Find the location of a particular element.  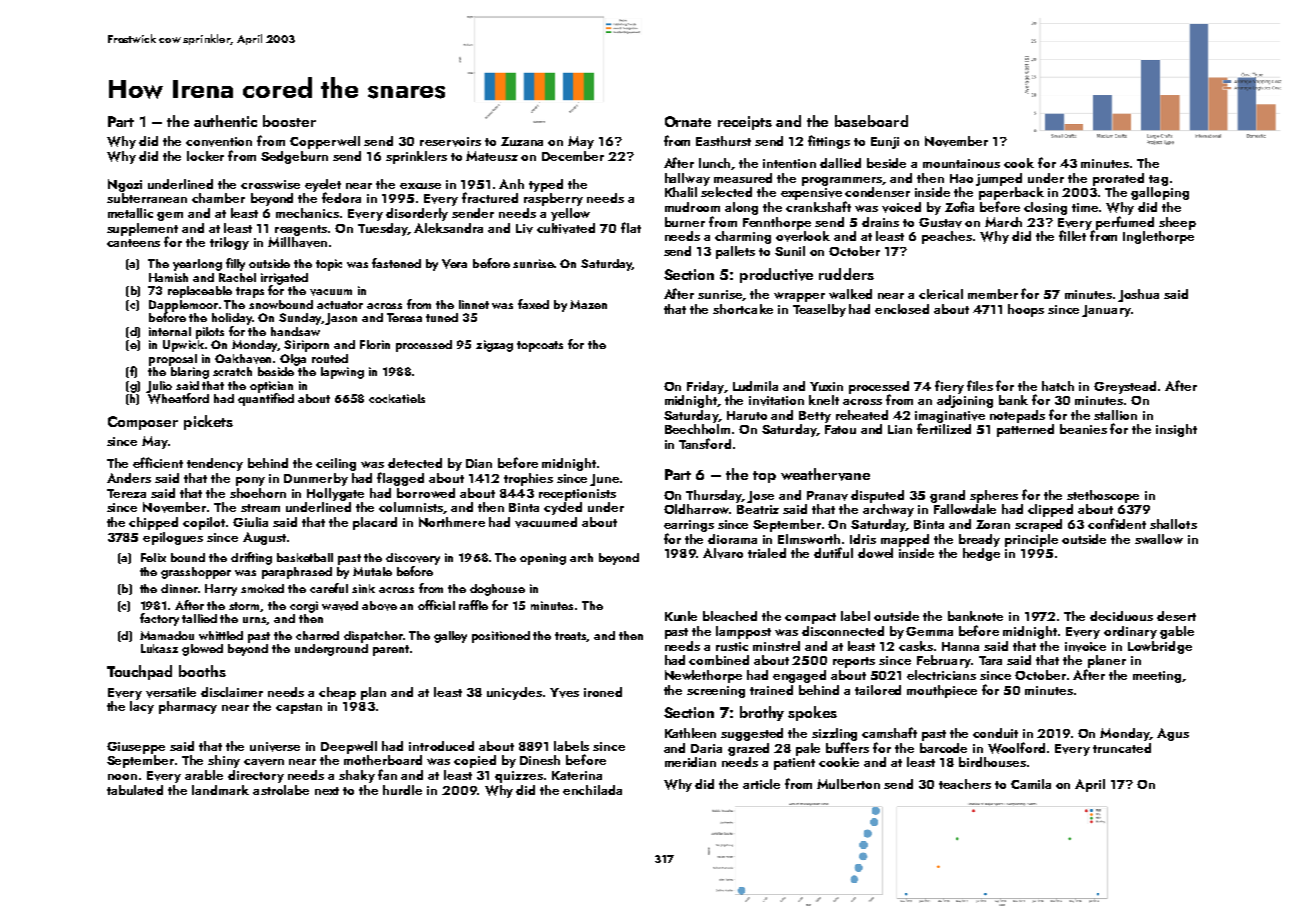

hedge is located at coordinates (981, 554).
